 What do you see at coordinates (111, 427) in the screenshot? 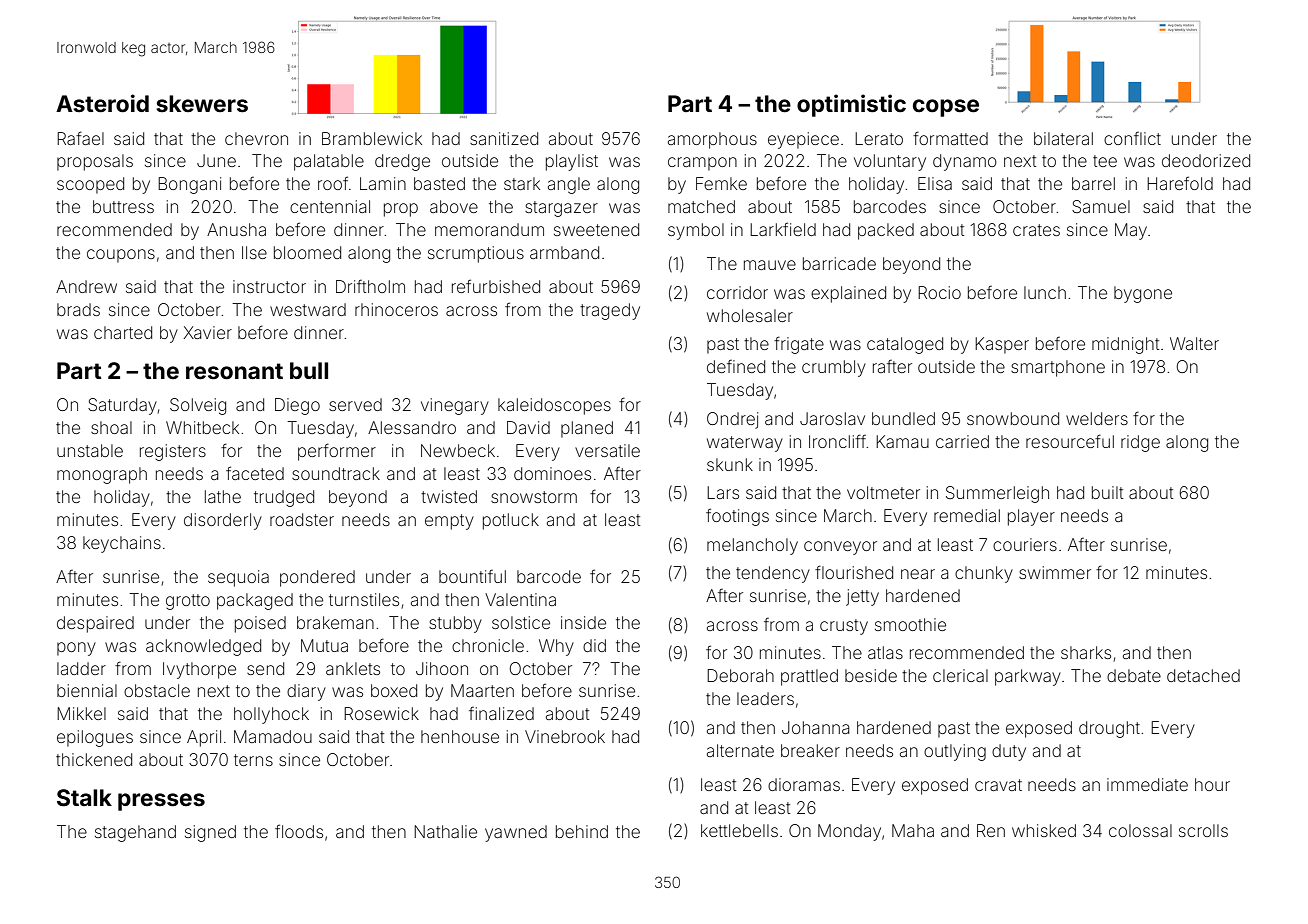
I see `shoal` at bounding box center [111, 427].
